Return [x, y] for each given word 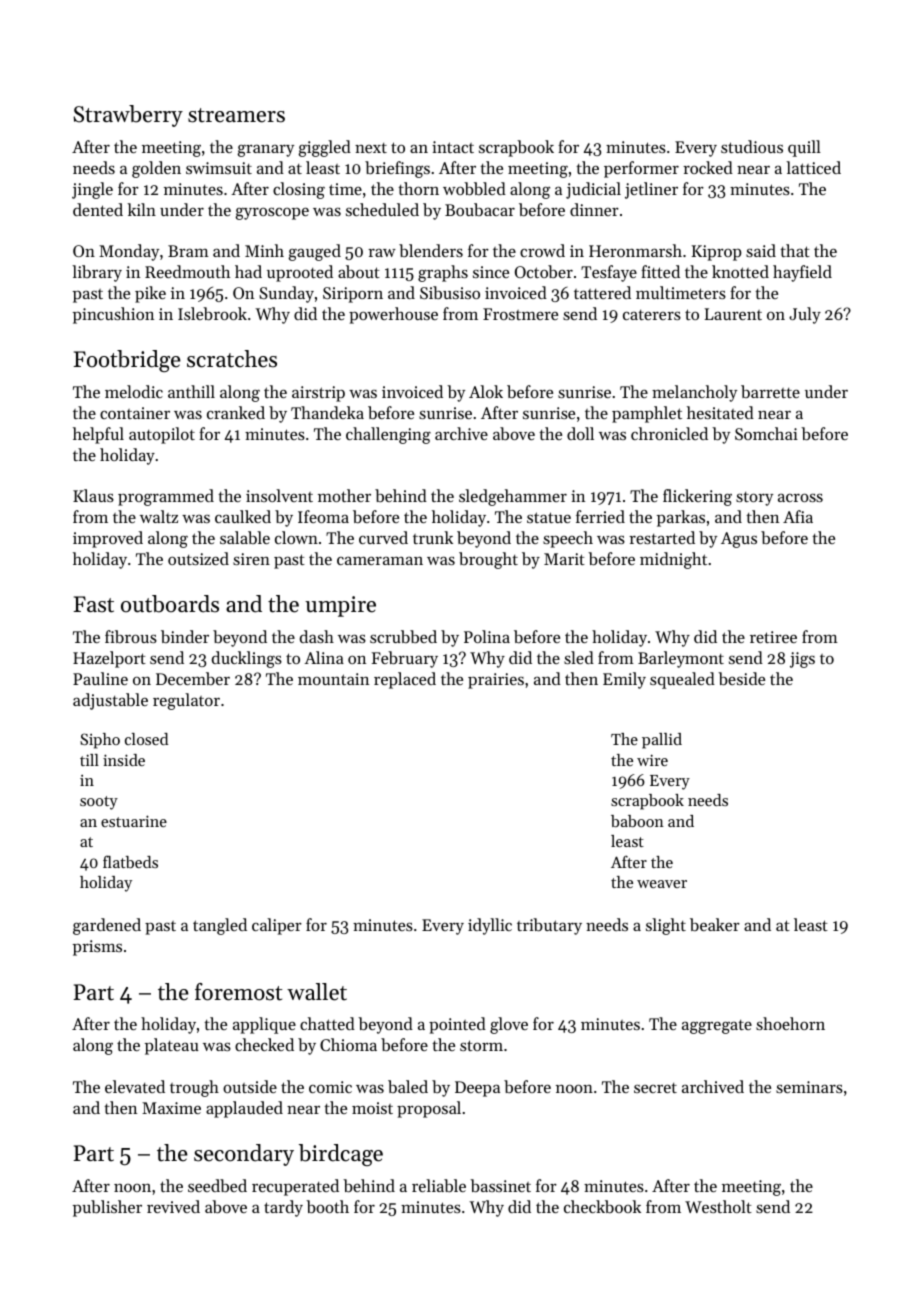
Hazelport [109, 659]
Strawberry [128, 116]
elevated [135, 1086]
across [800, 497]
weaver [662, 884]
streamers [236, 115]
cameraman [380, 560]
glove [509, 1025]
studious [752, 146]
